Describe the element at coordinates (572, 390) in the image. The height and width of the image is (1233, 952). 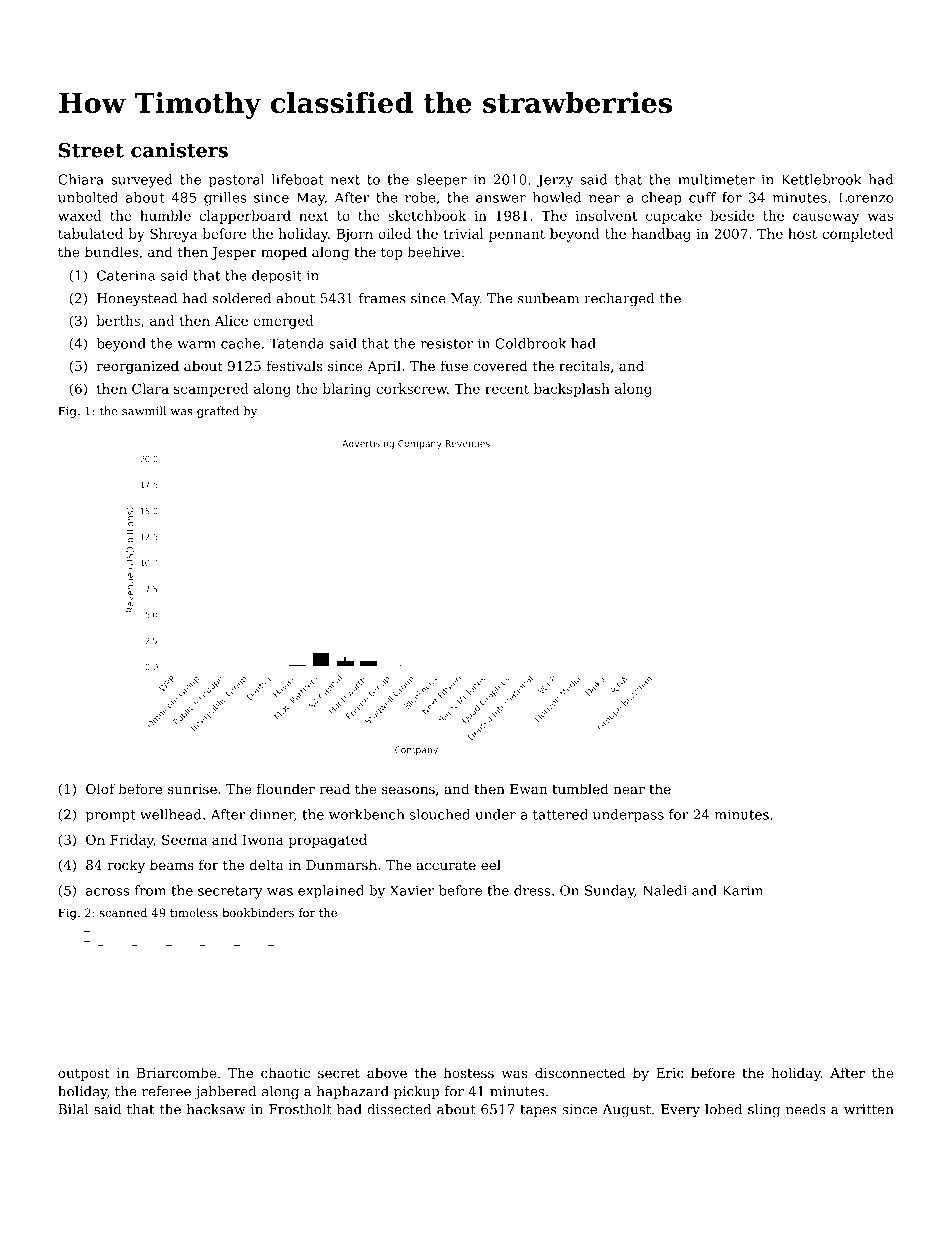
I see `backsplash` at that location.
